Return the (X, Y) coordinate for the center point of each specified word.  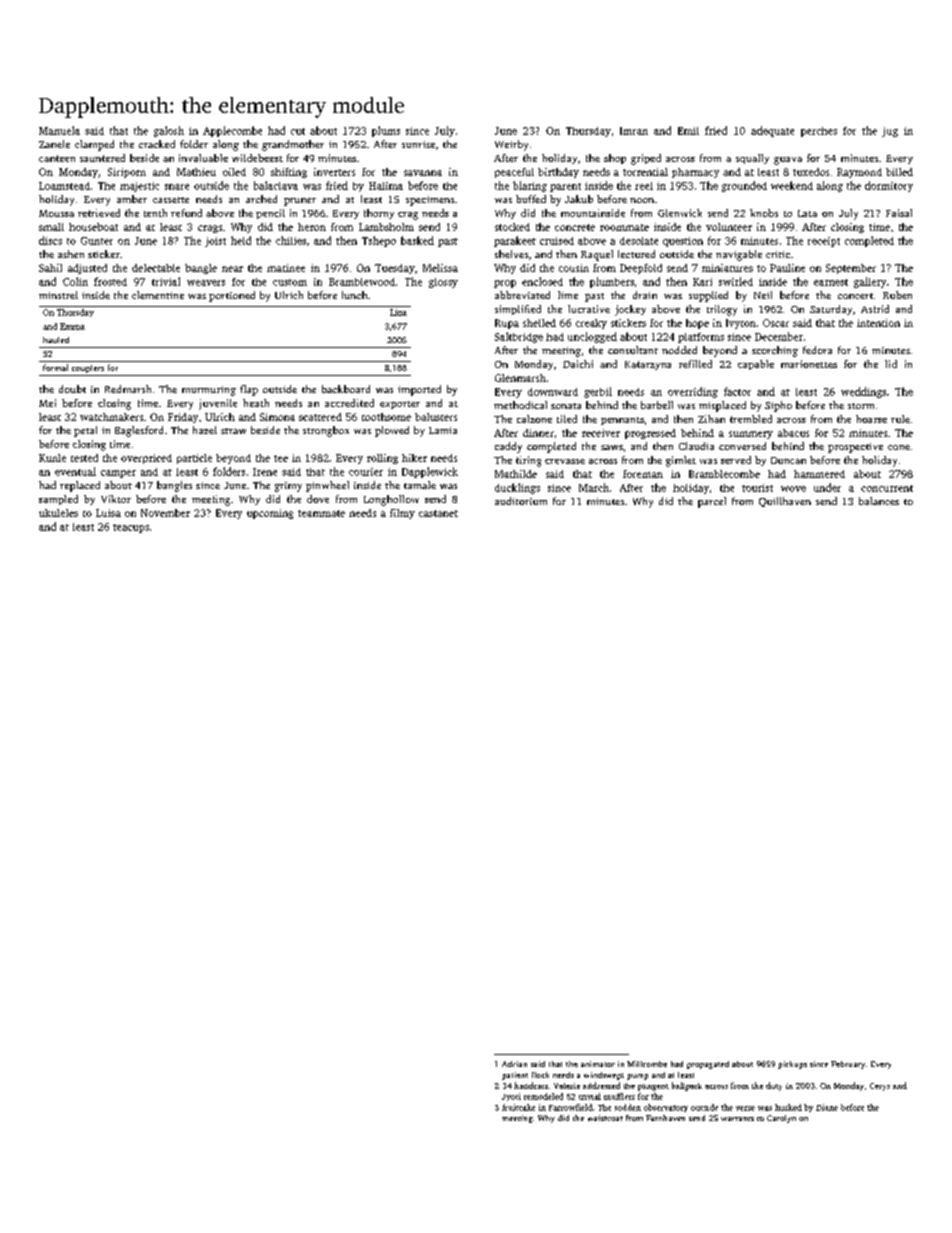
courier (366, 472)
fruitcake (518, 1107)
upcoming (270, 514)
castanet (438, 513)
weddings (863, 392)
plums (386, 131)
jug (890, 132)
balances (879, 501)
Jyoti (511, 1097)
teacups (131, 528)
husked (788, 1107)
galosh (169, 131)
